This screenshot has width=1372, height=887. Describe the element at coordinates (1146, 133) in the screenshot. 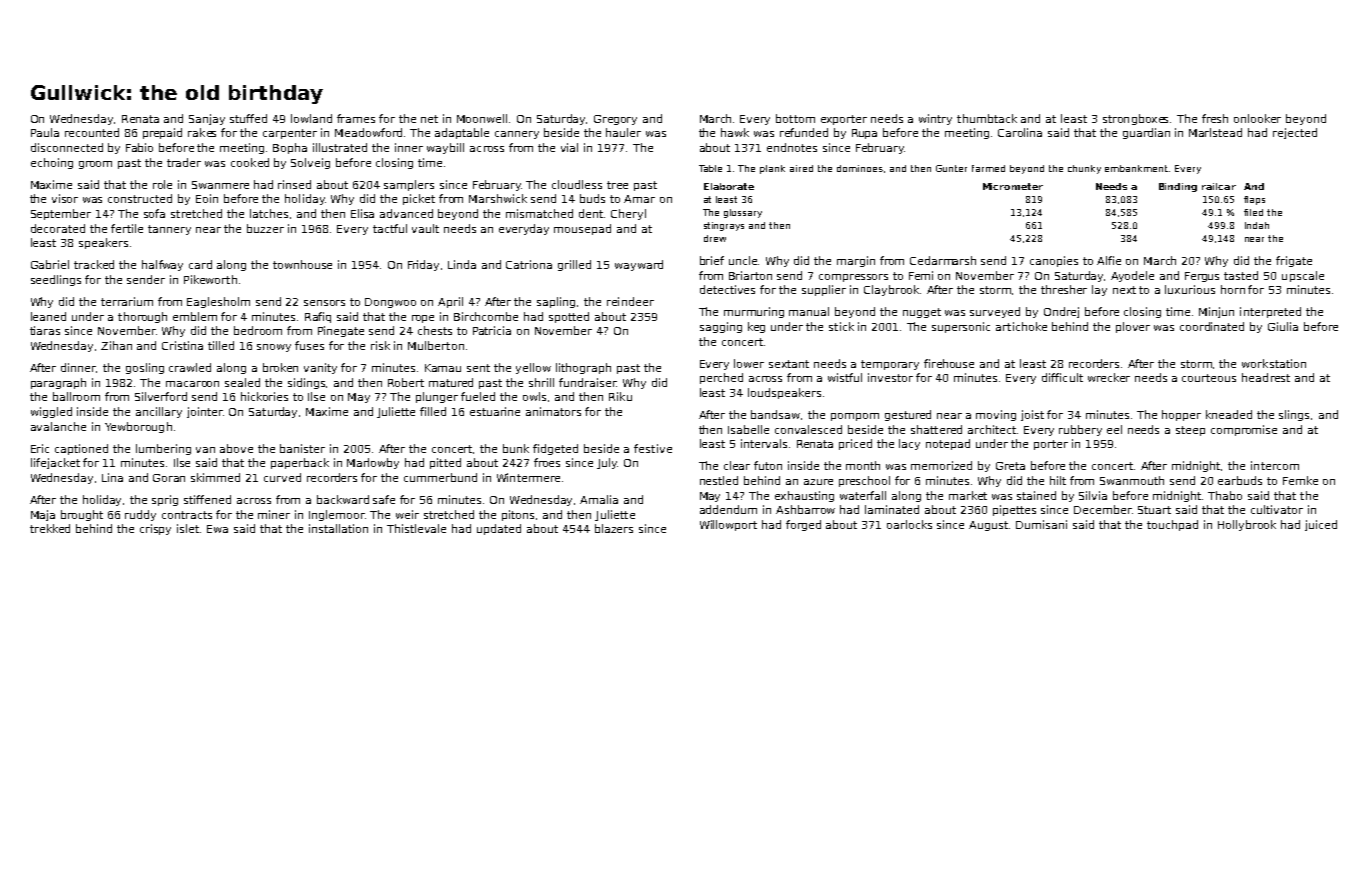

I see `guardian` at that location.
